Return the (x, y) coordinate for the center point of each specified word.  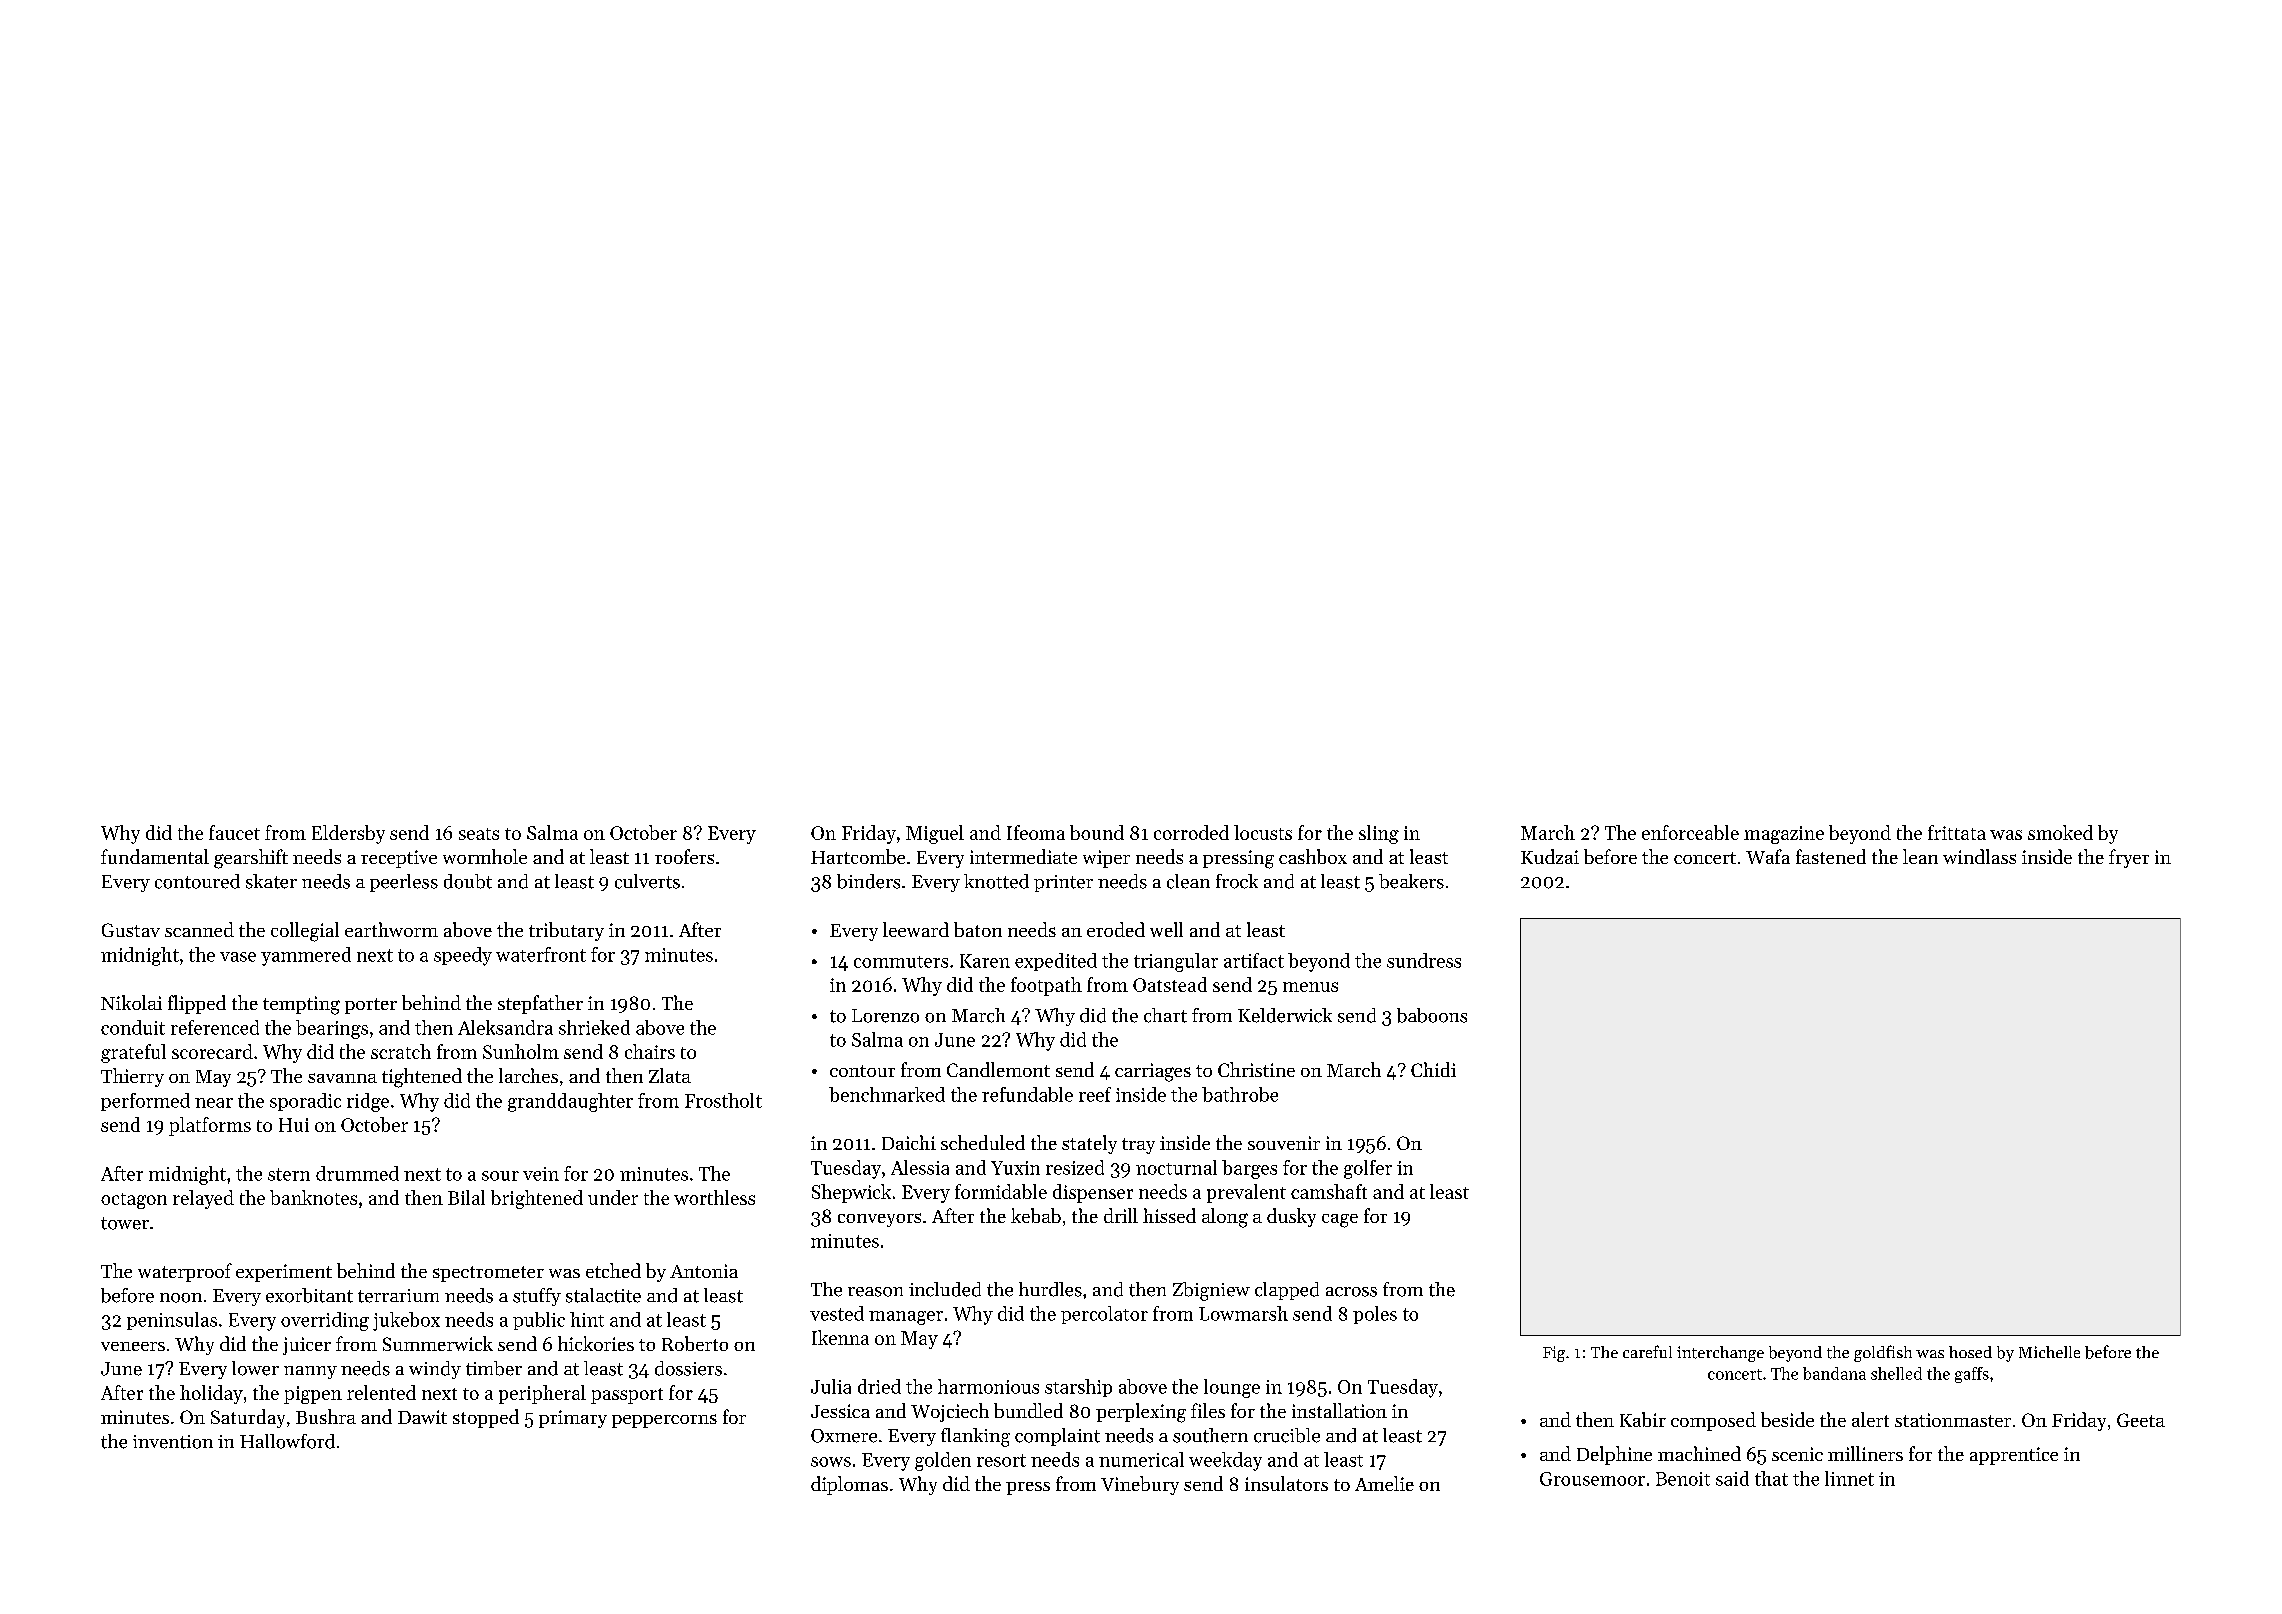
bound (1097, 832)
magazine (1784, 835)
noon (181, 1298)
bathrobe (1240, 1094)
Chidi (1433, 1069)
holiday (211, 1394)
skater (271, 881)
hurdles (1050, 1289)
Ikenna (840, 1337)
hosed (1970, 1352)
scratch (401, 1051)
